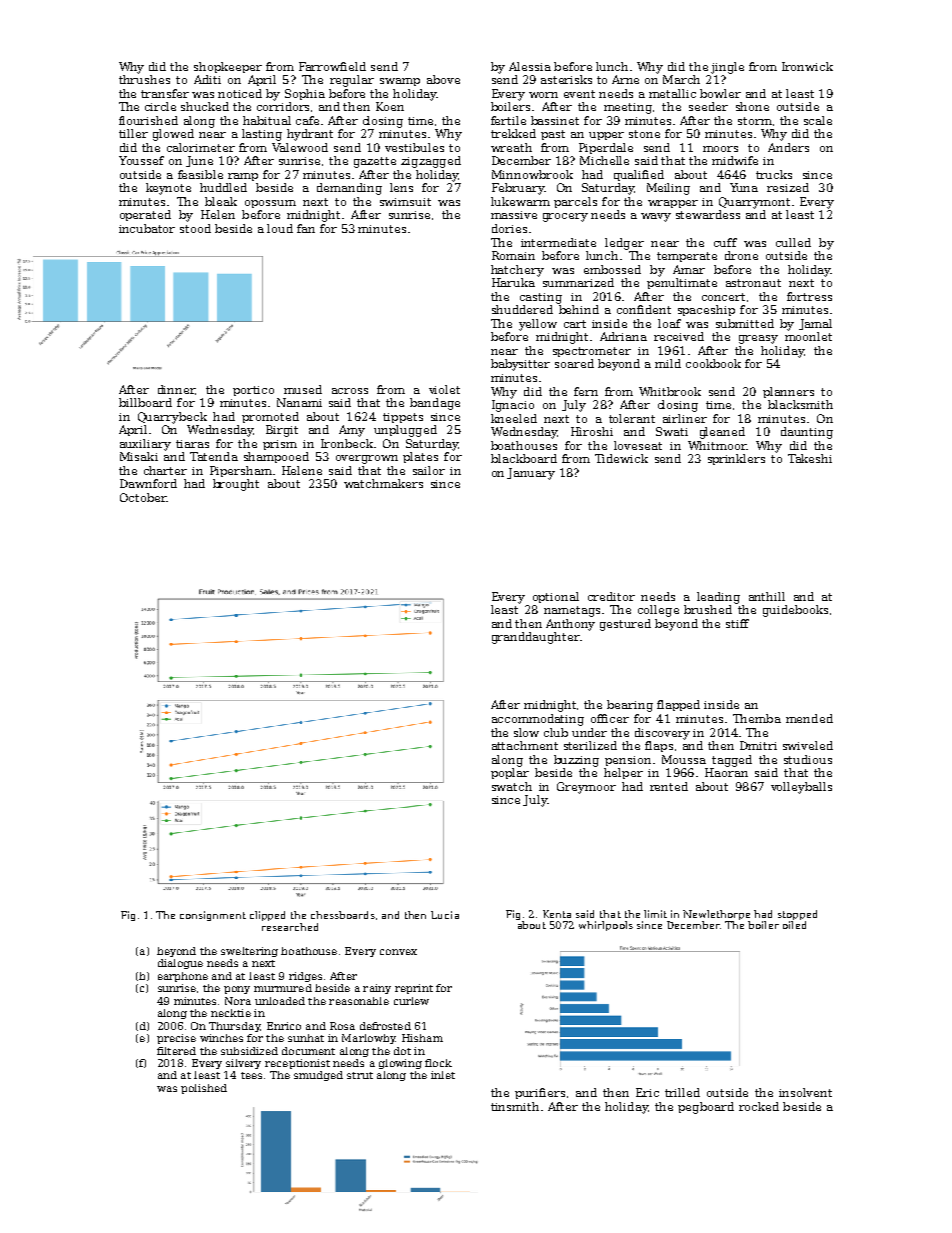 This page has width=952, height=1233. I want to click on violet, so click(444, 389).
